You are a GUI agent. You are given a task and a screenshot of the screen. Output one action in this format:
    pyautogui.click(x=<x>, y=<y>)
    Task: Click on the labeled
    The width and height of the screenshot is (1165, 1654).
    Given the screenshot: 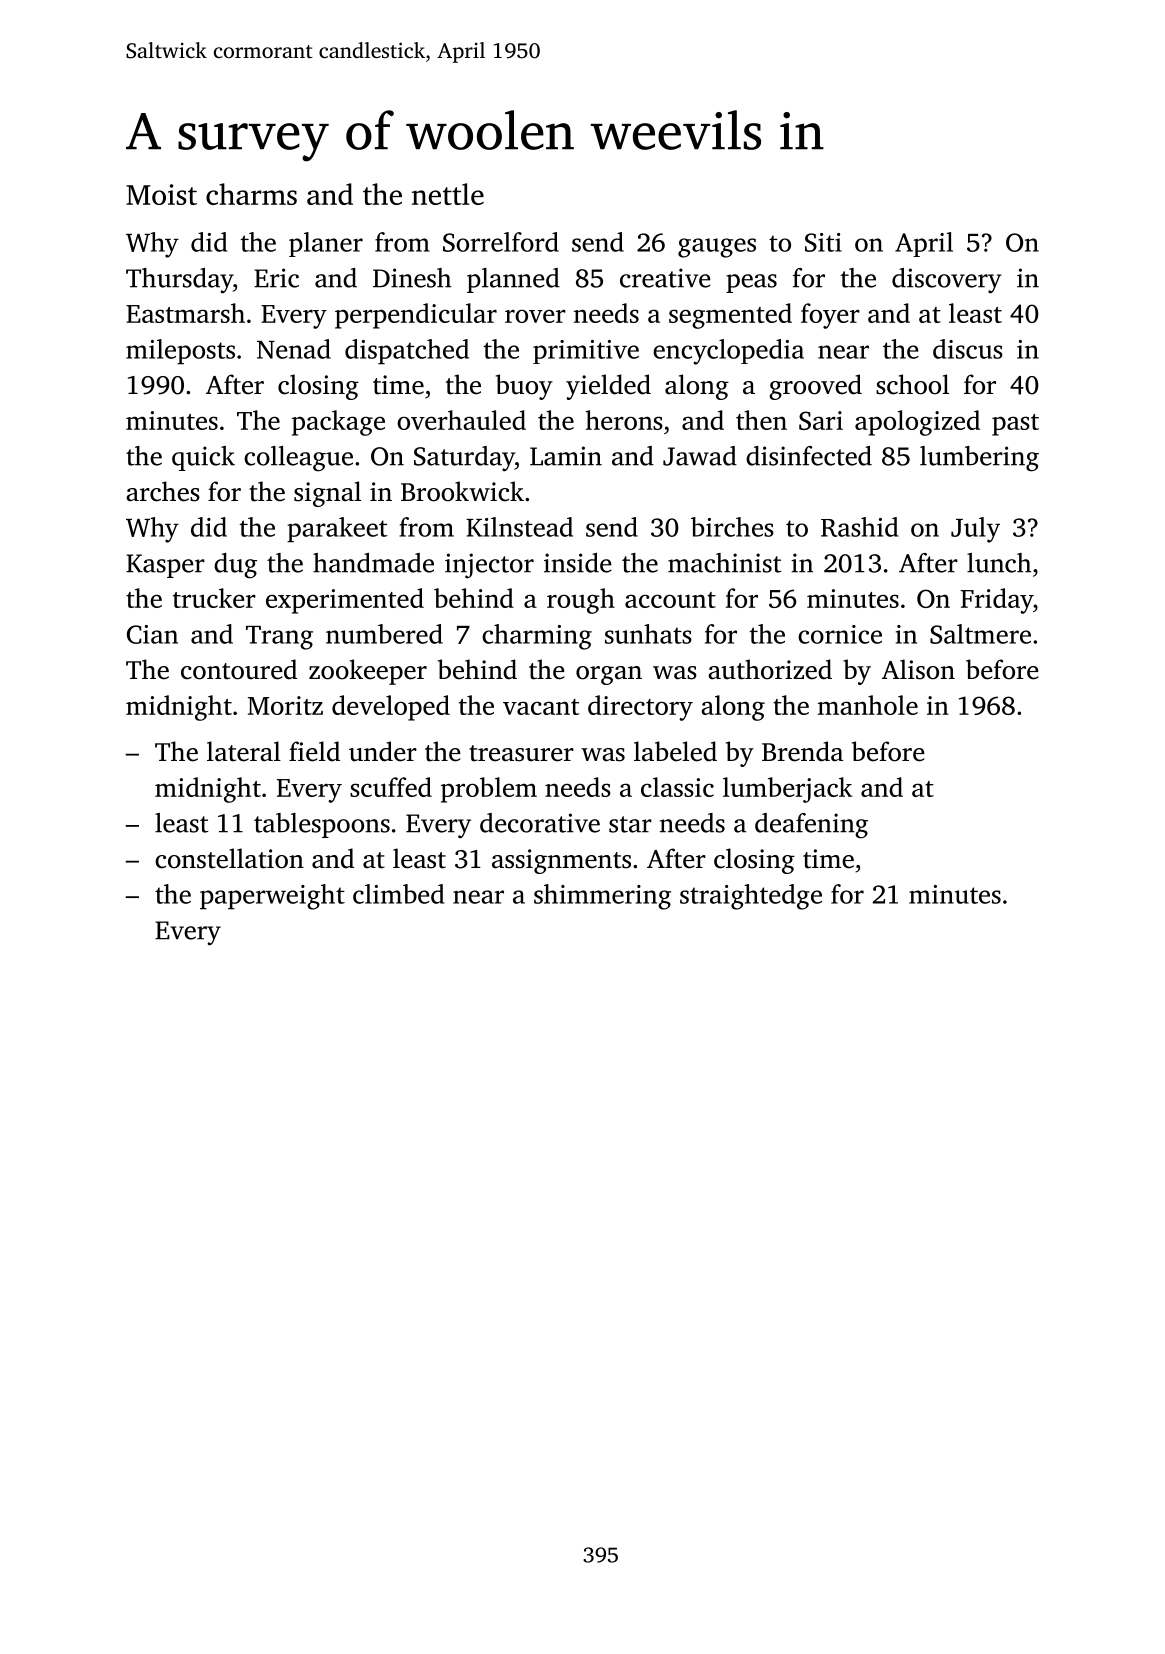 What is the action you would take?
    pyautogui.click(x=675, y=751)
